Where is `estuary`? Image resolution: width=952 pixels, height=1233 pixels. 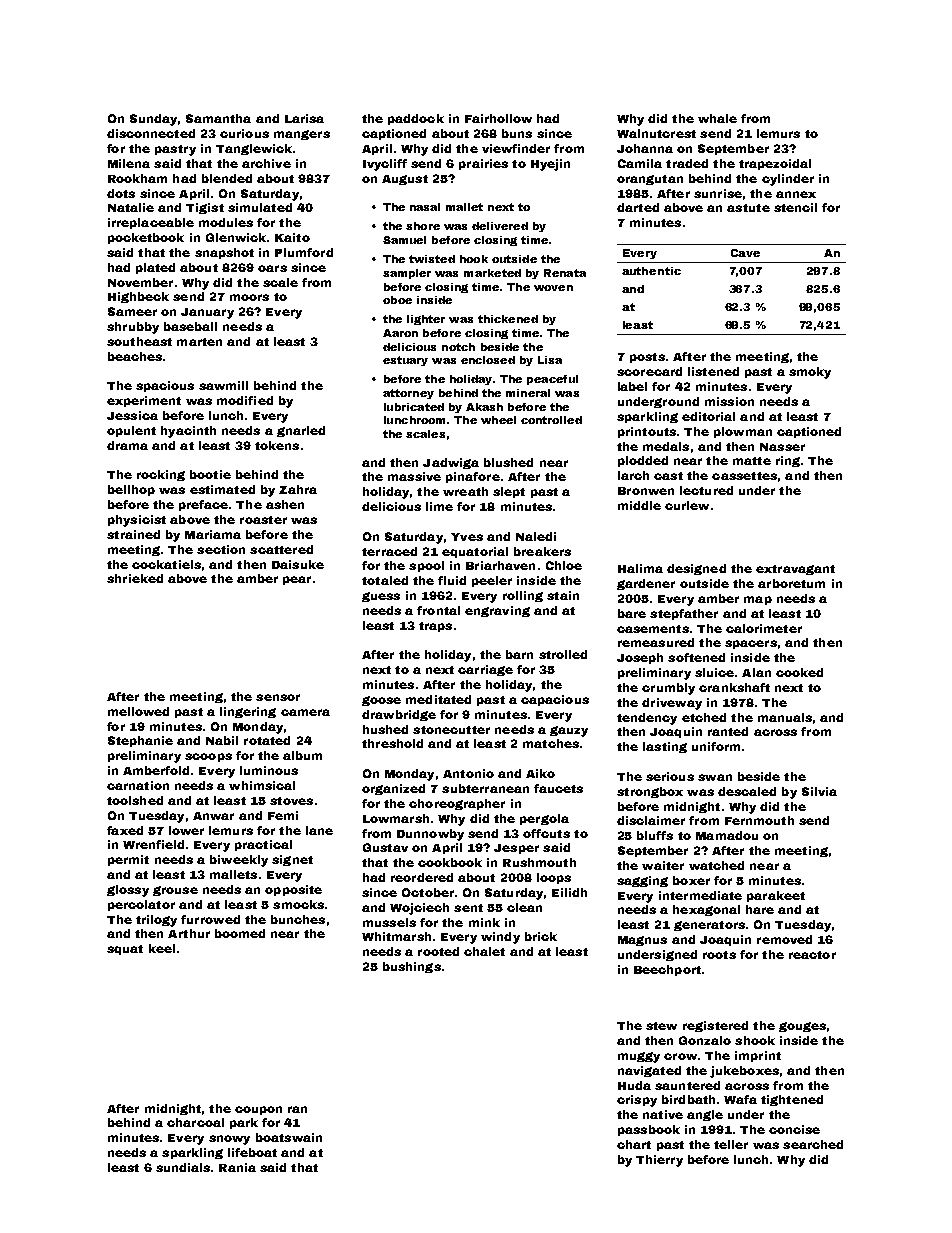 estuary is located at coordinates (405, 361).
